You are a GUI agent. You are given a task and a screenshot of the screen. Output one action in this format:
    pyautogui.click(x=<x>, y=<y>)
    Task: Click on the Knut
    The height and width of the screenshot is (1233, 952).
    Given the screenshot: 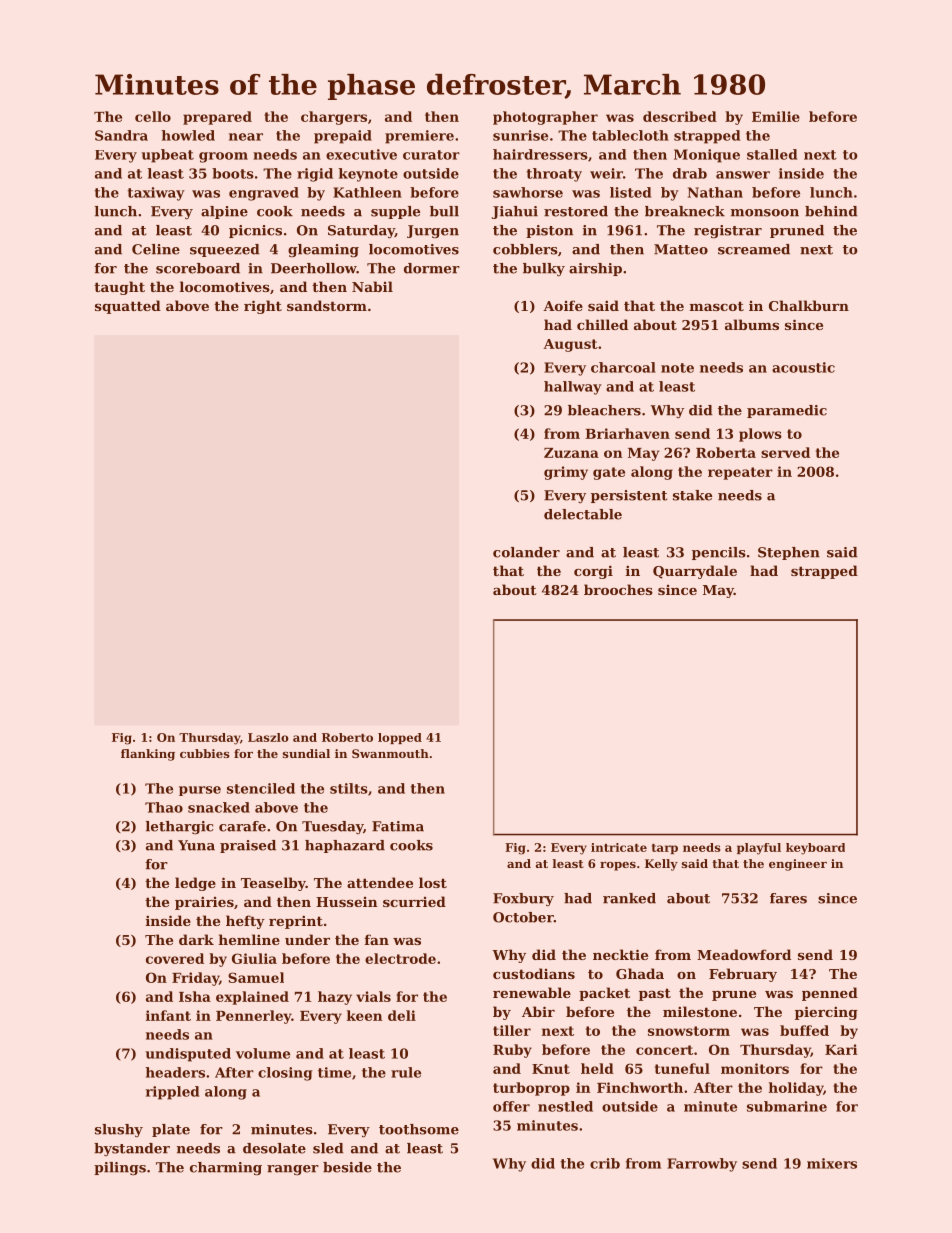 What is the action you would take?
    pyautogui.click(x=551, y=1069)
